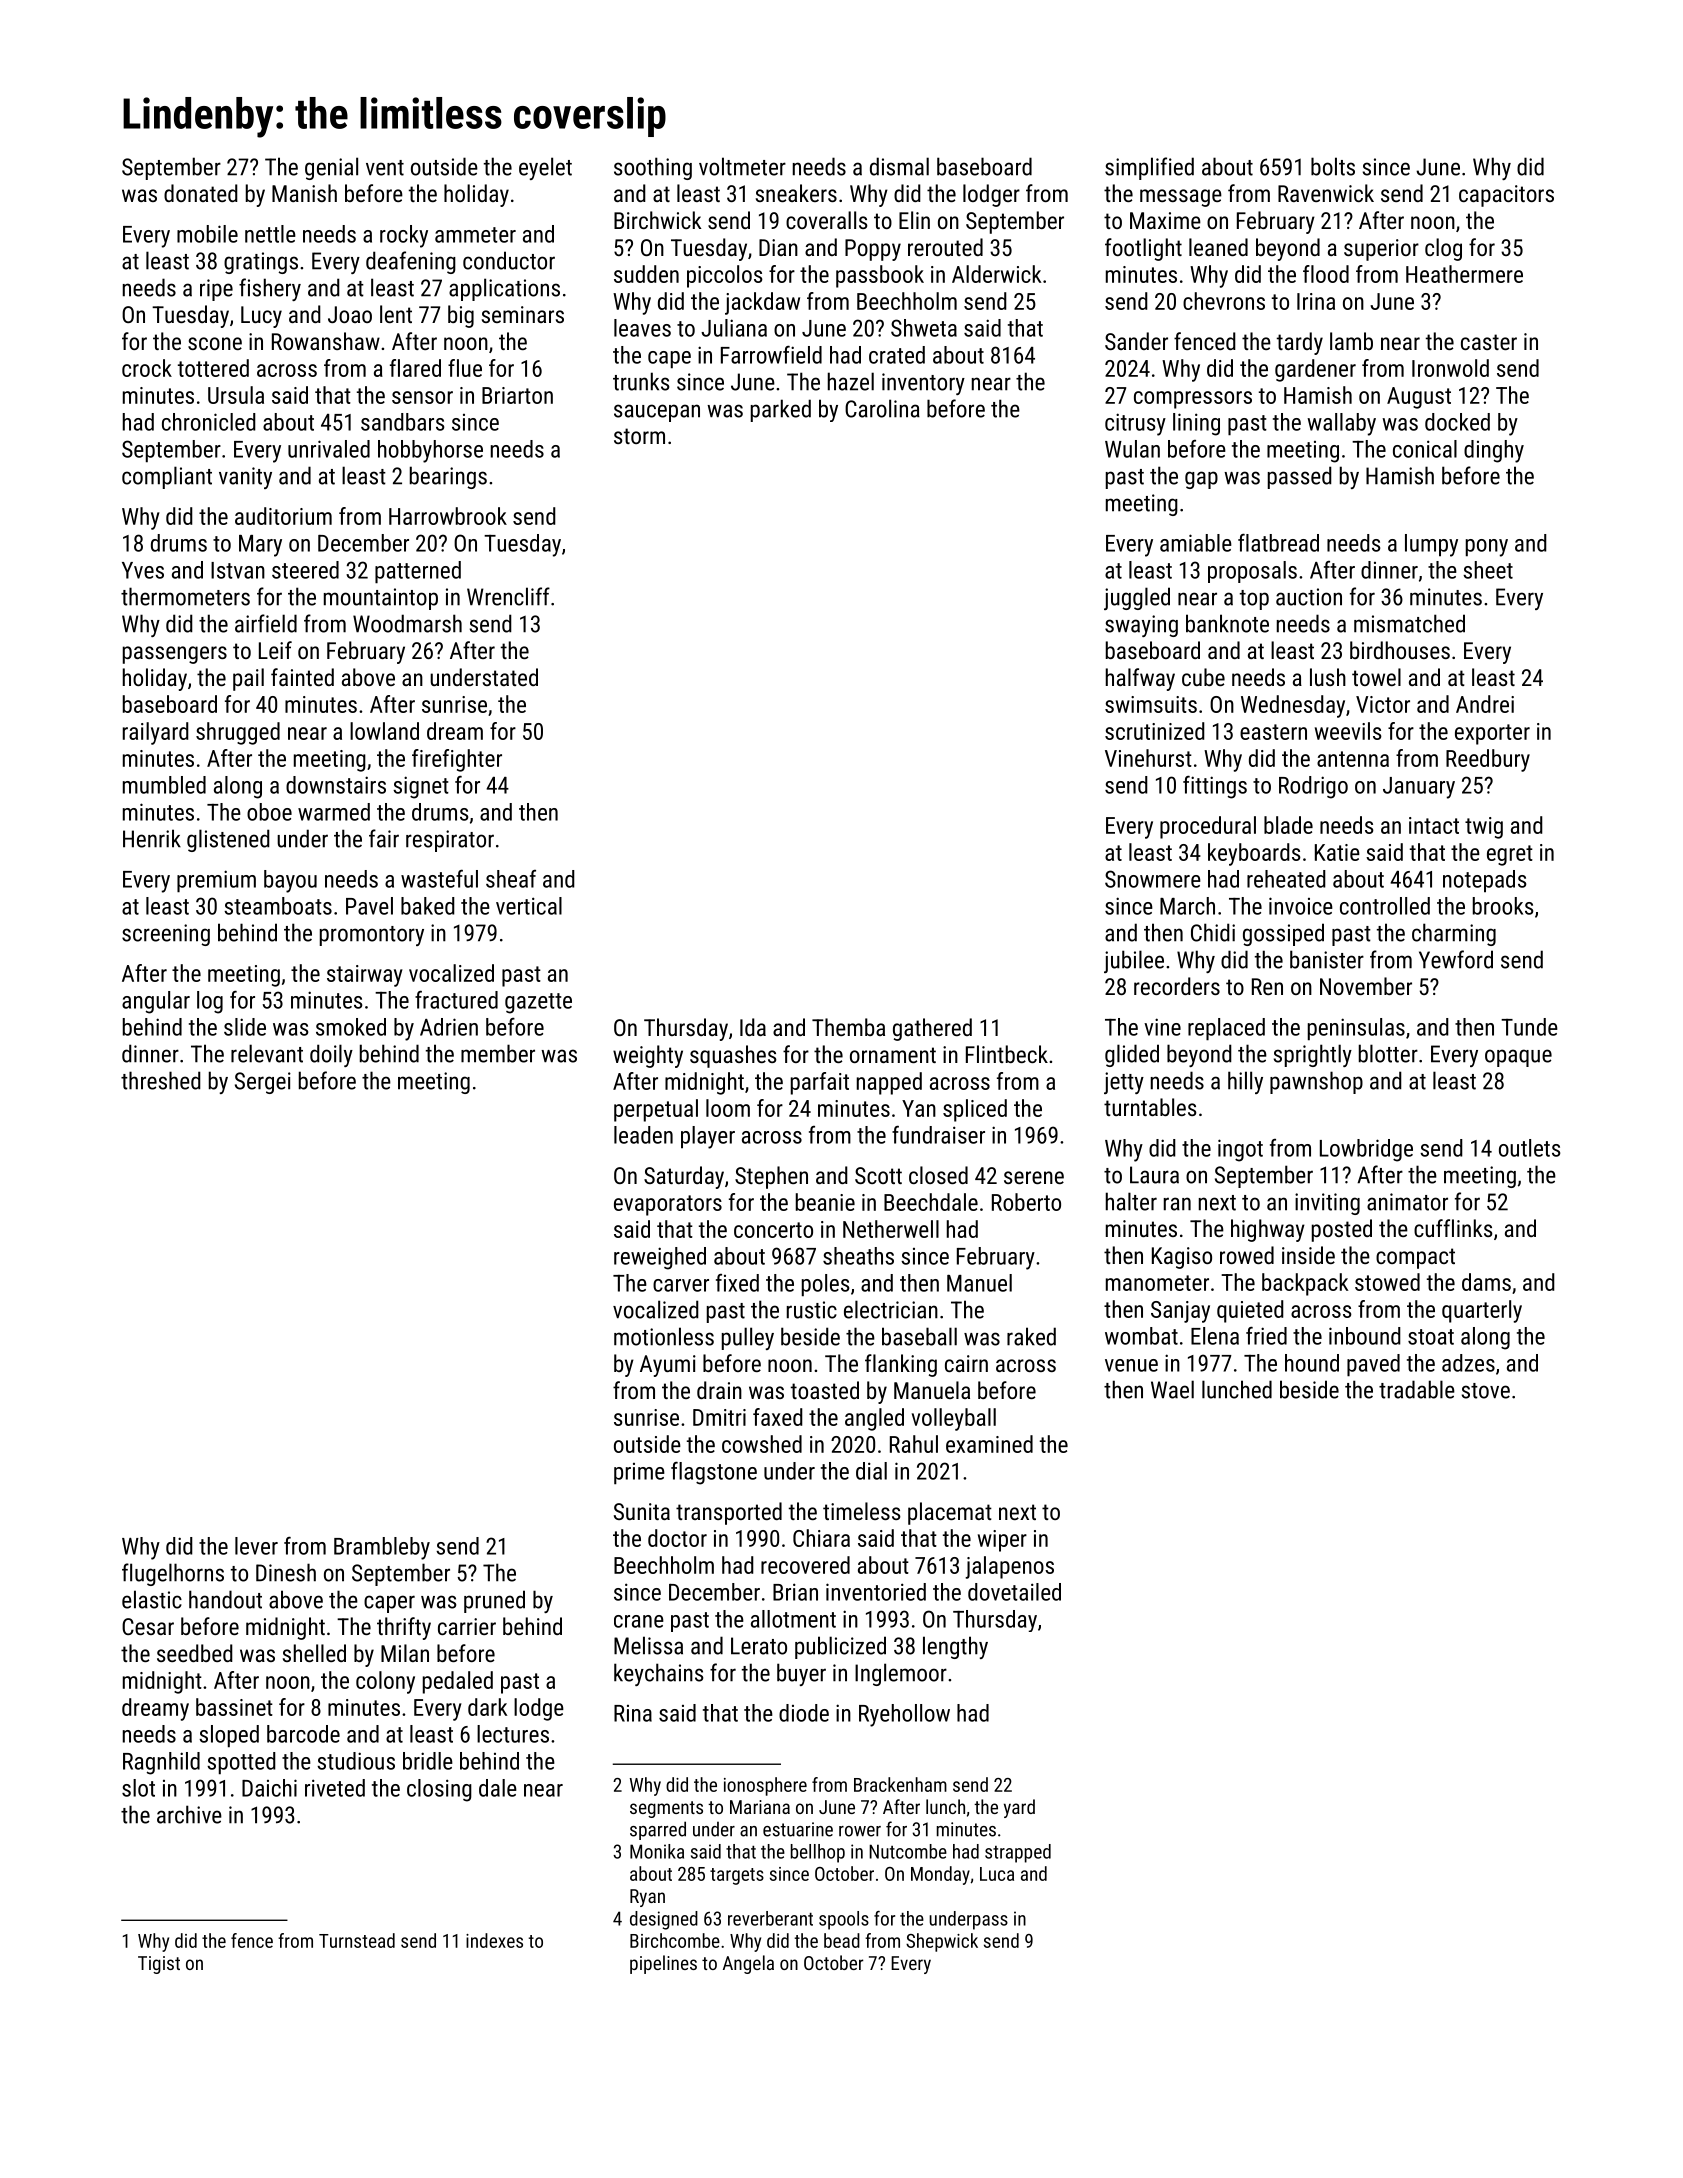 Image resolution: width=1683 pixels, height=2178 pixels. What do you see at coordinates (742, 166) in the image?
I see `voltmeter` at bounding box center [742, 166].
